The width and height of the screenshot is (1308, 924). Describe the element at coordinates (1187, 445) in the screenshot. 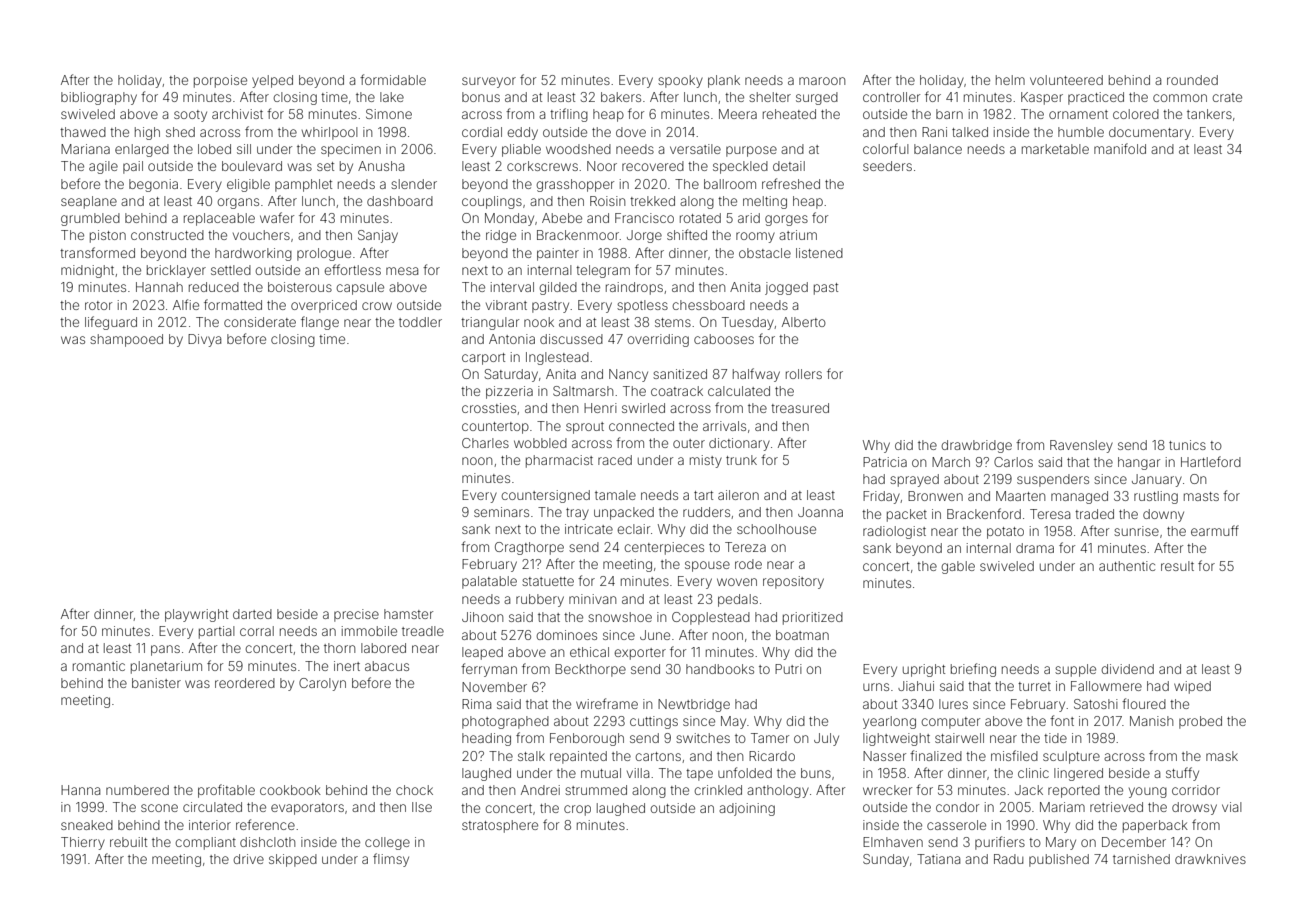

I see `tunics` at that location.
